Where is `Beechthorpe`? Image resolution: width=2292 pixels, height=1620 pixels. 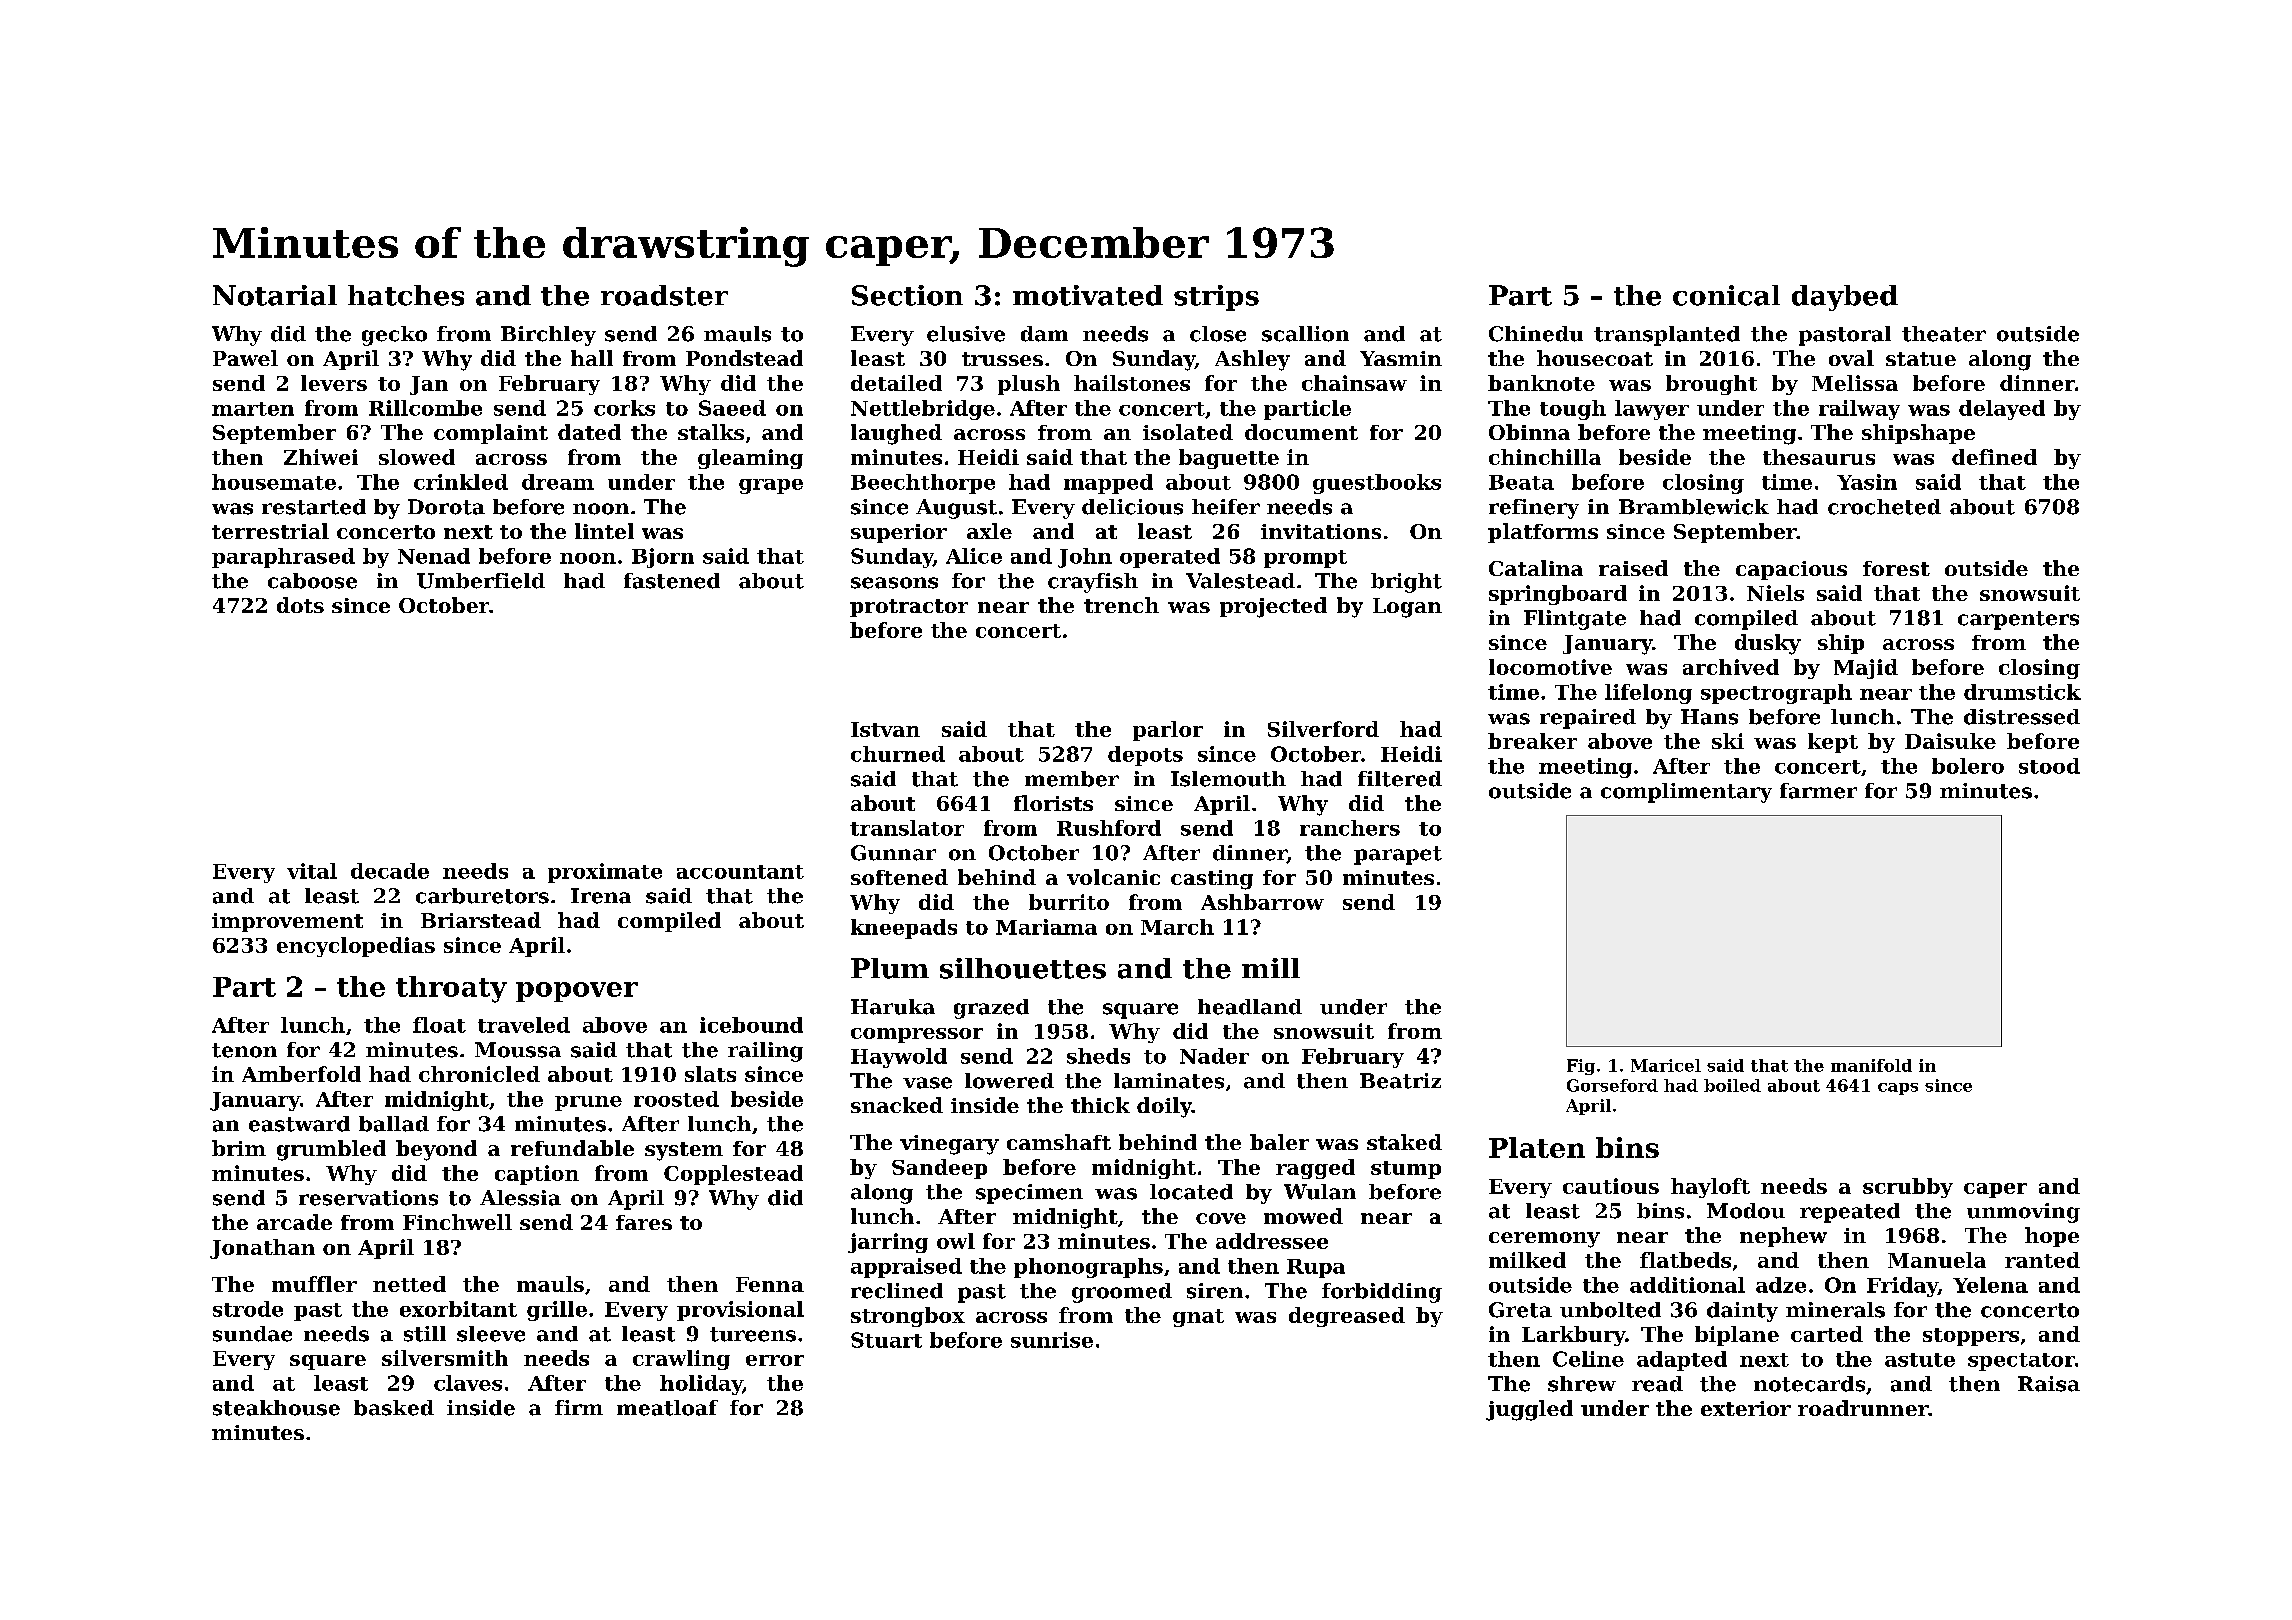
Beechthorpe is located at coordinates (923, 484).
